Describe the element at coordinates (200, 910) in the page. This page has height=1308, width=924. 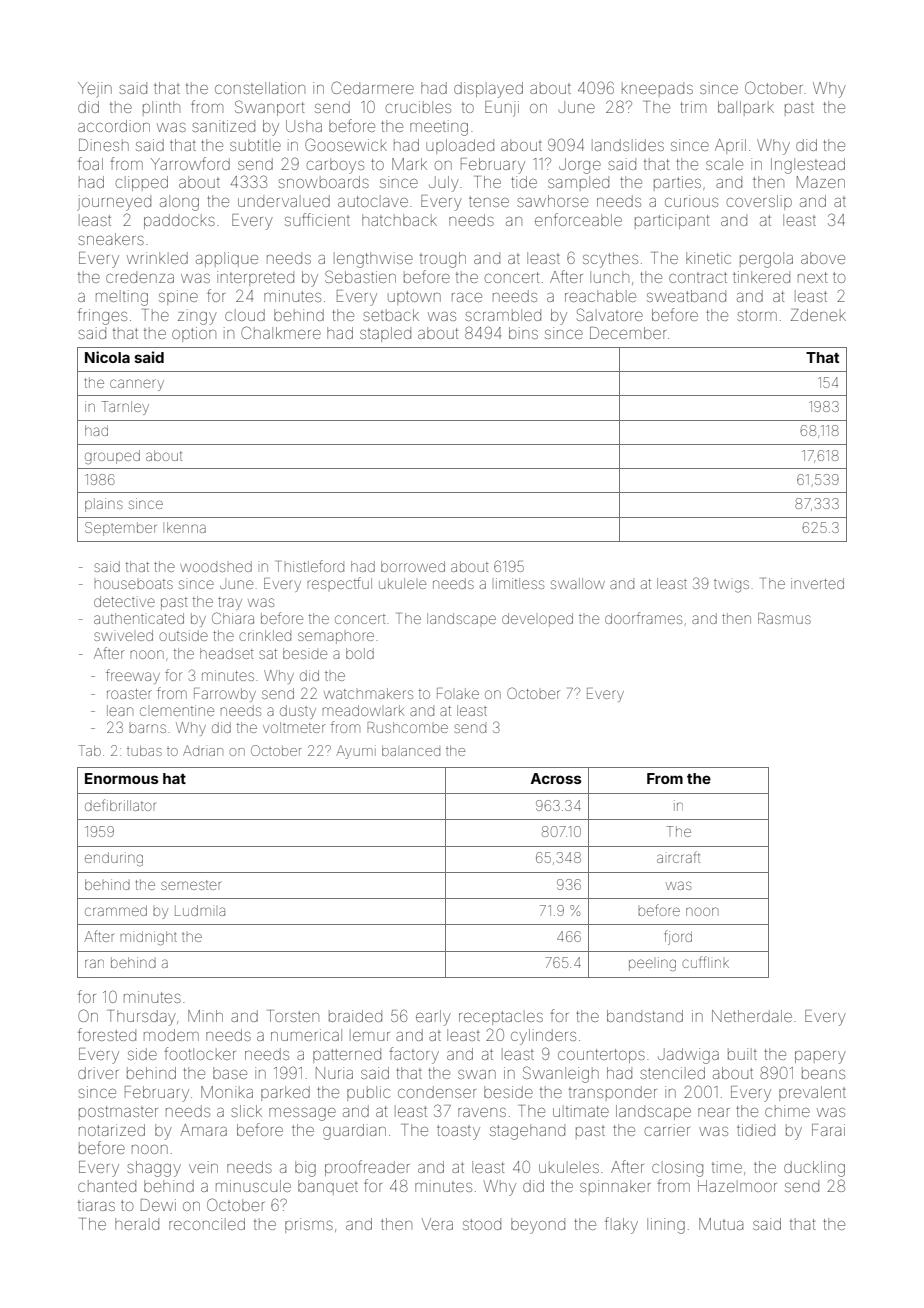
I see `Ludmila` at that location.
